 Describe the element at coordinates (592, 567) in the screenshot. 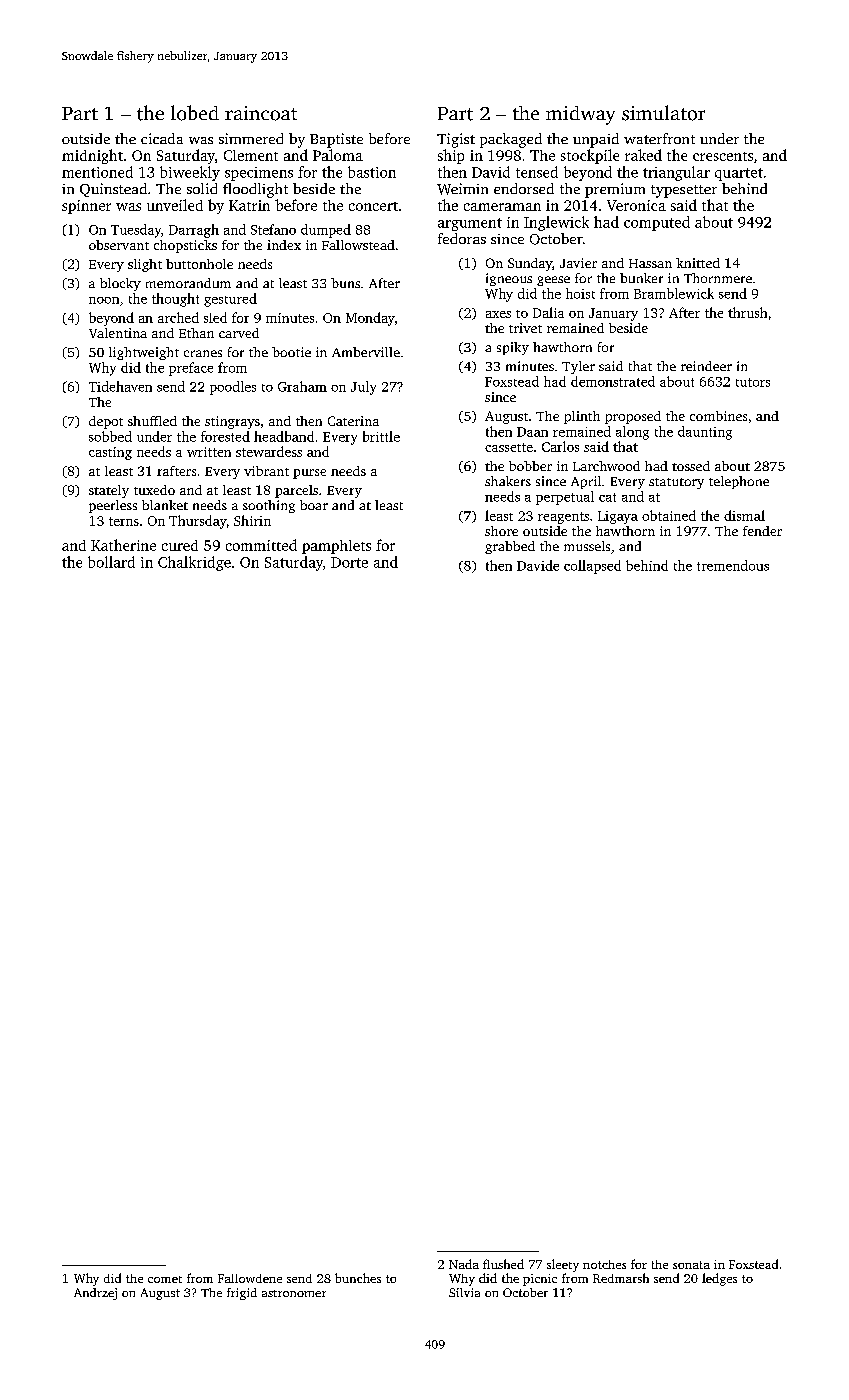

I see `collapsed` at that location.
